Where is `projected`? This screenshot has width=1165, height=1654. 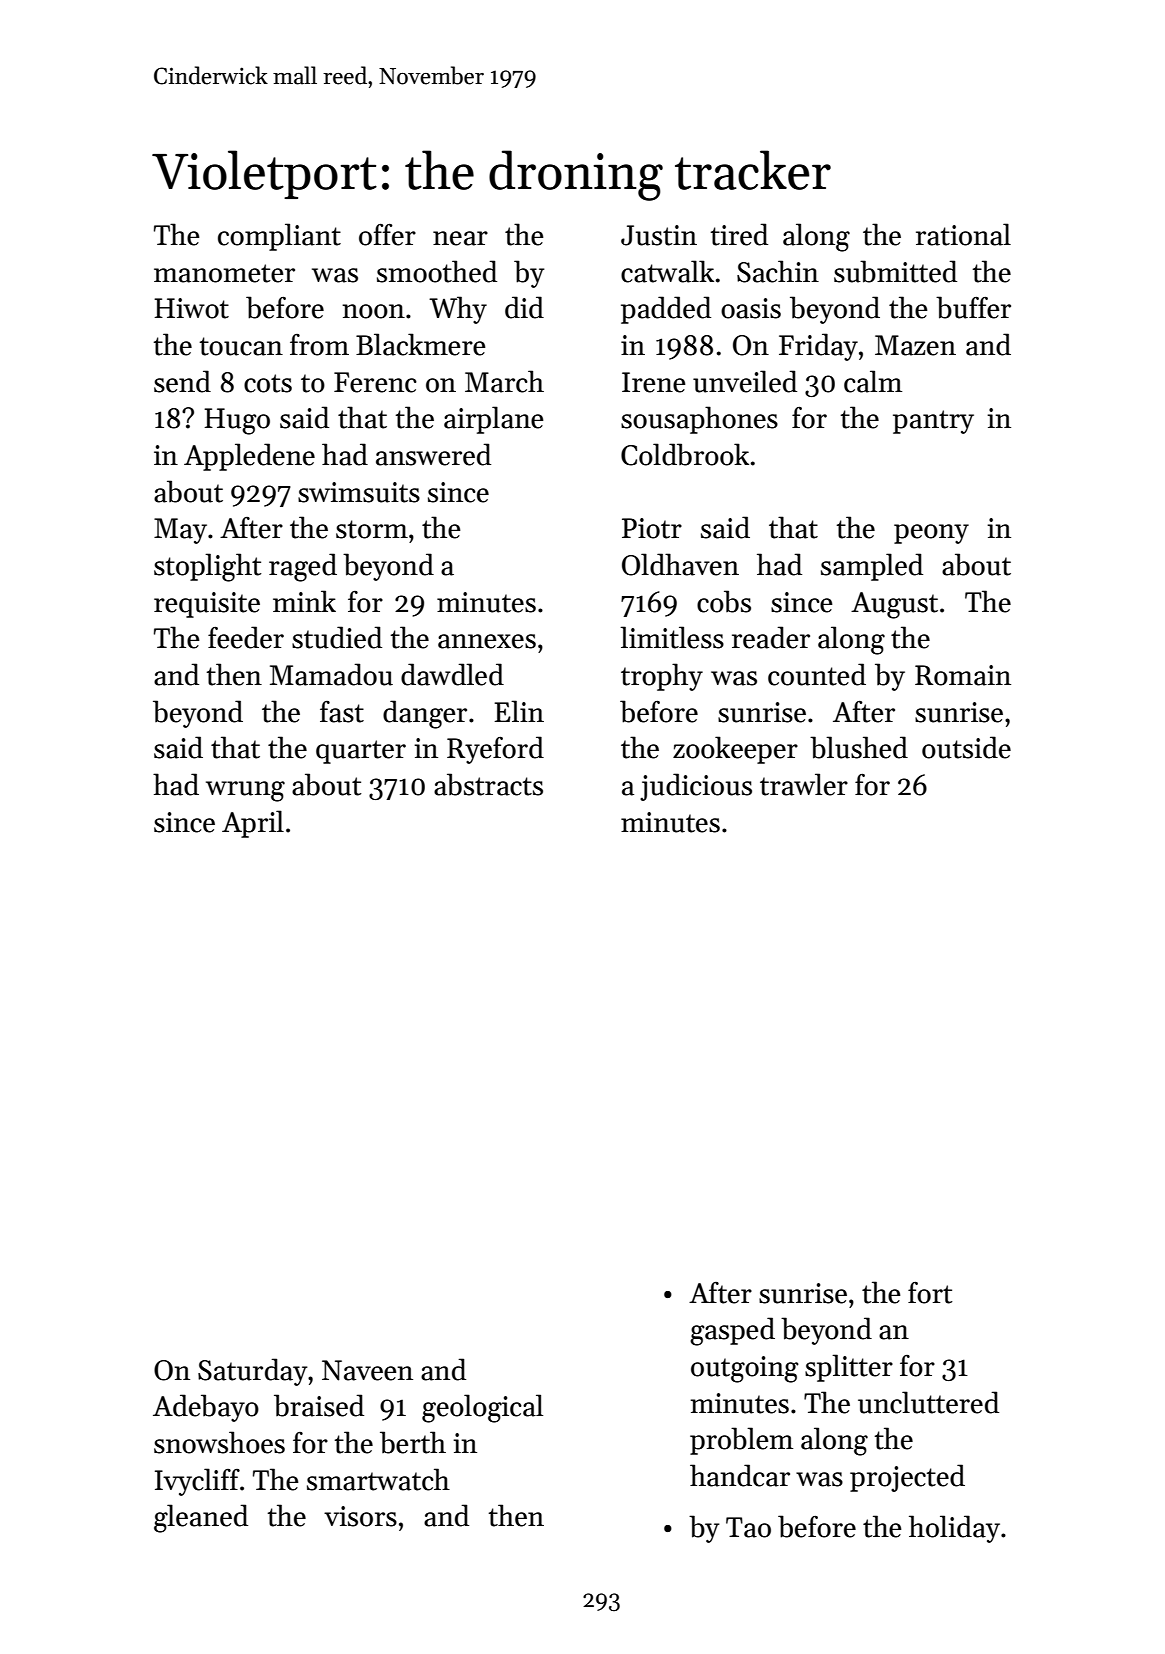 projected is located at coordinates (907, 1478).
